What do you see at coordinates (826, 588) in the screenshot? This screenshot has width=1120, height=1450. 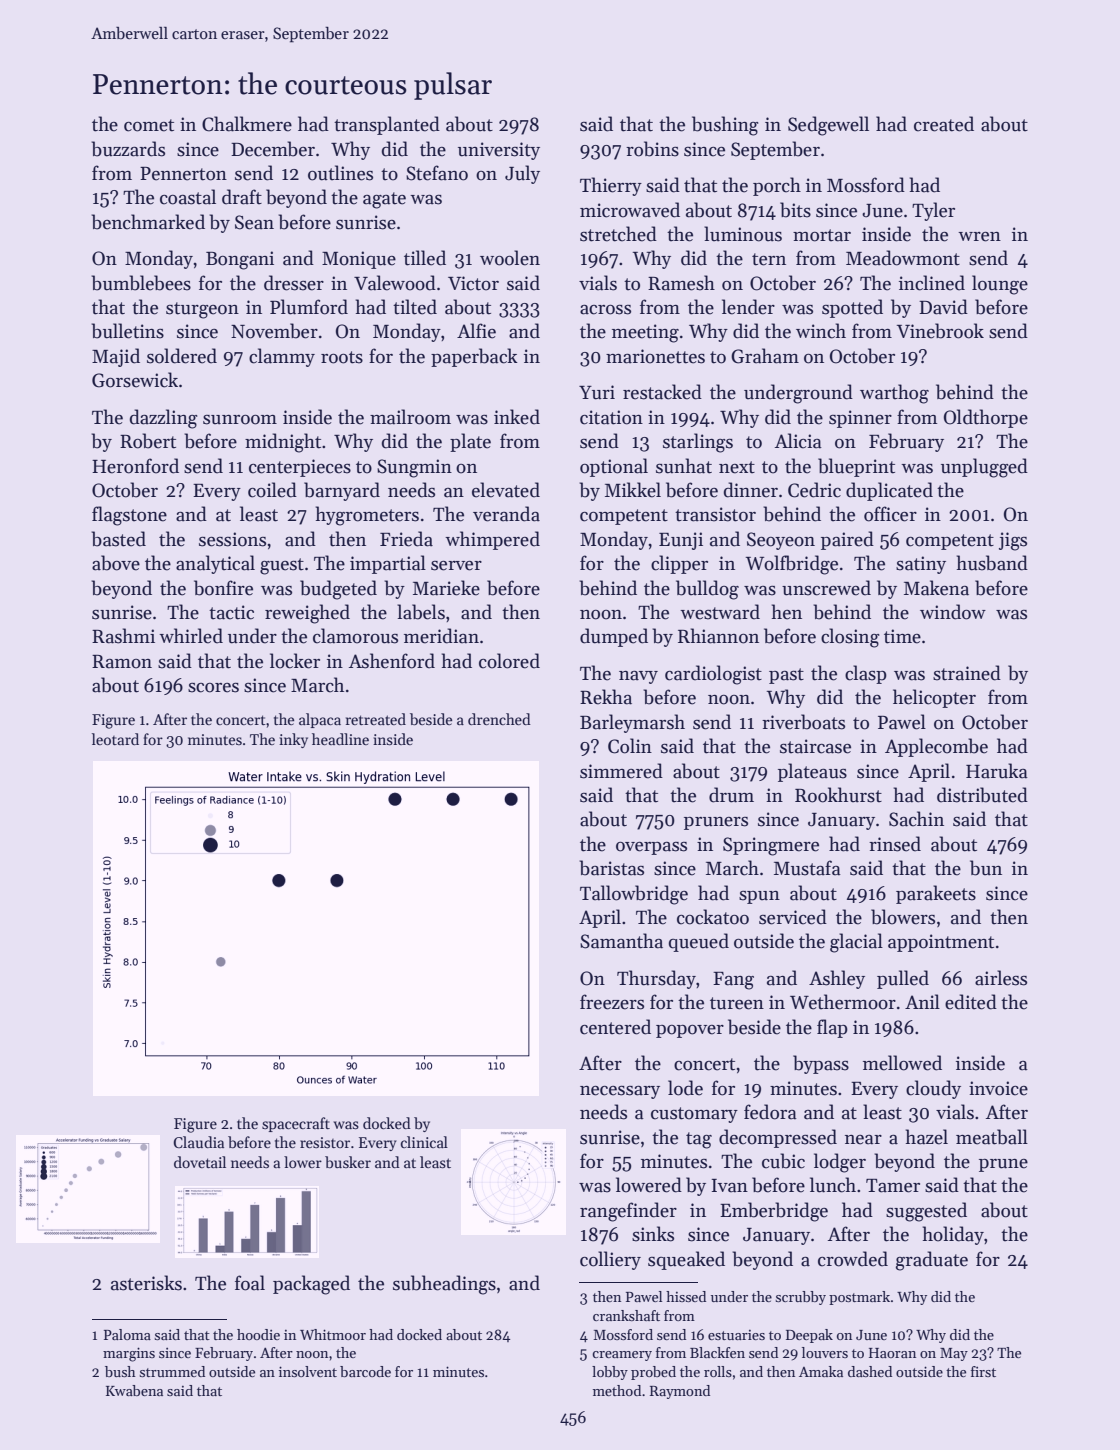 I see `unscrewed` at bounding box center [826, 588].
